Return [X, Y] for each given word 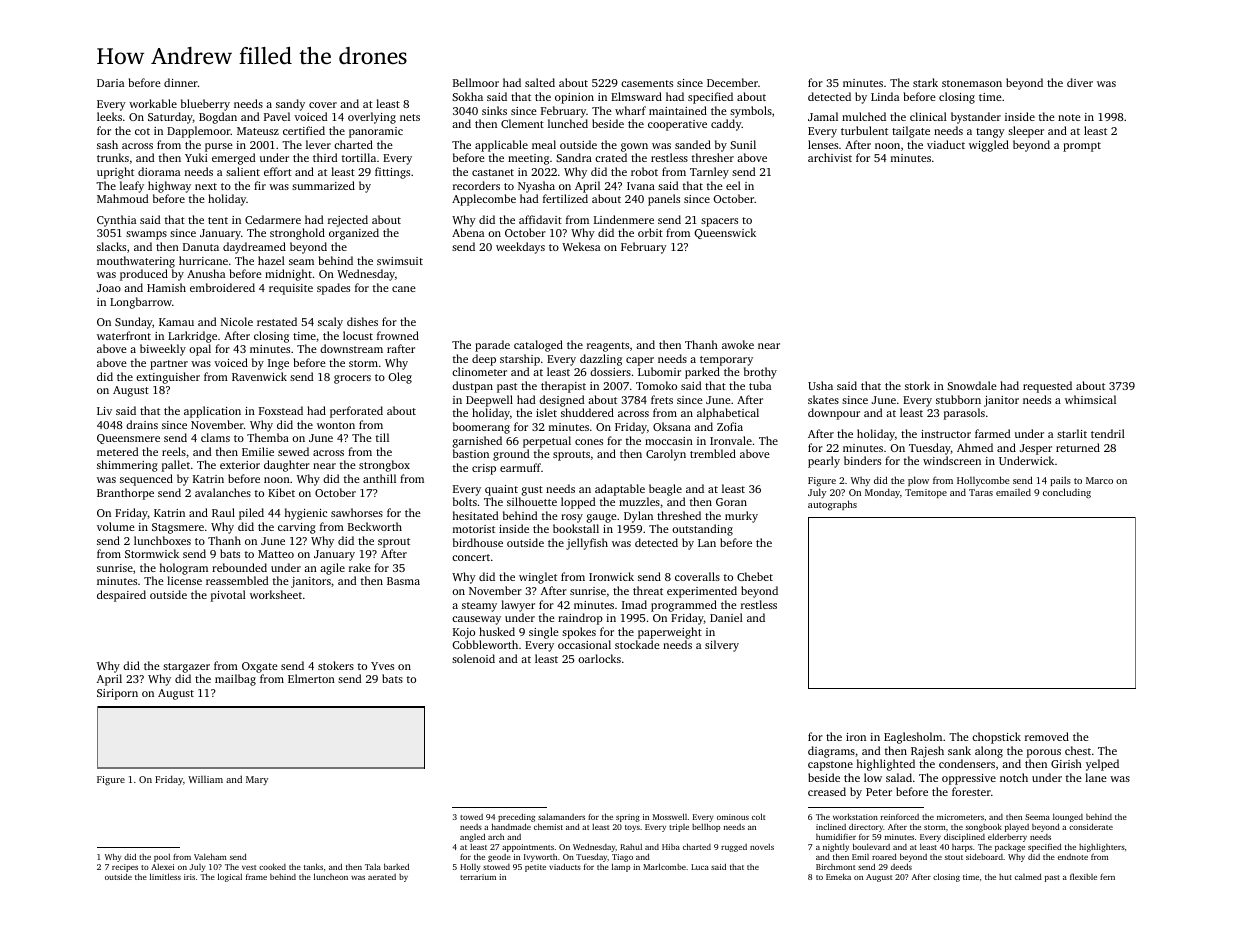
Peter [879, 792]
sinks [494, 110]
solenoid [473, 658]
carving [297, 528]
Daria [110, 83]
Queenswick [725, 233]
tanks [313, 866]
